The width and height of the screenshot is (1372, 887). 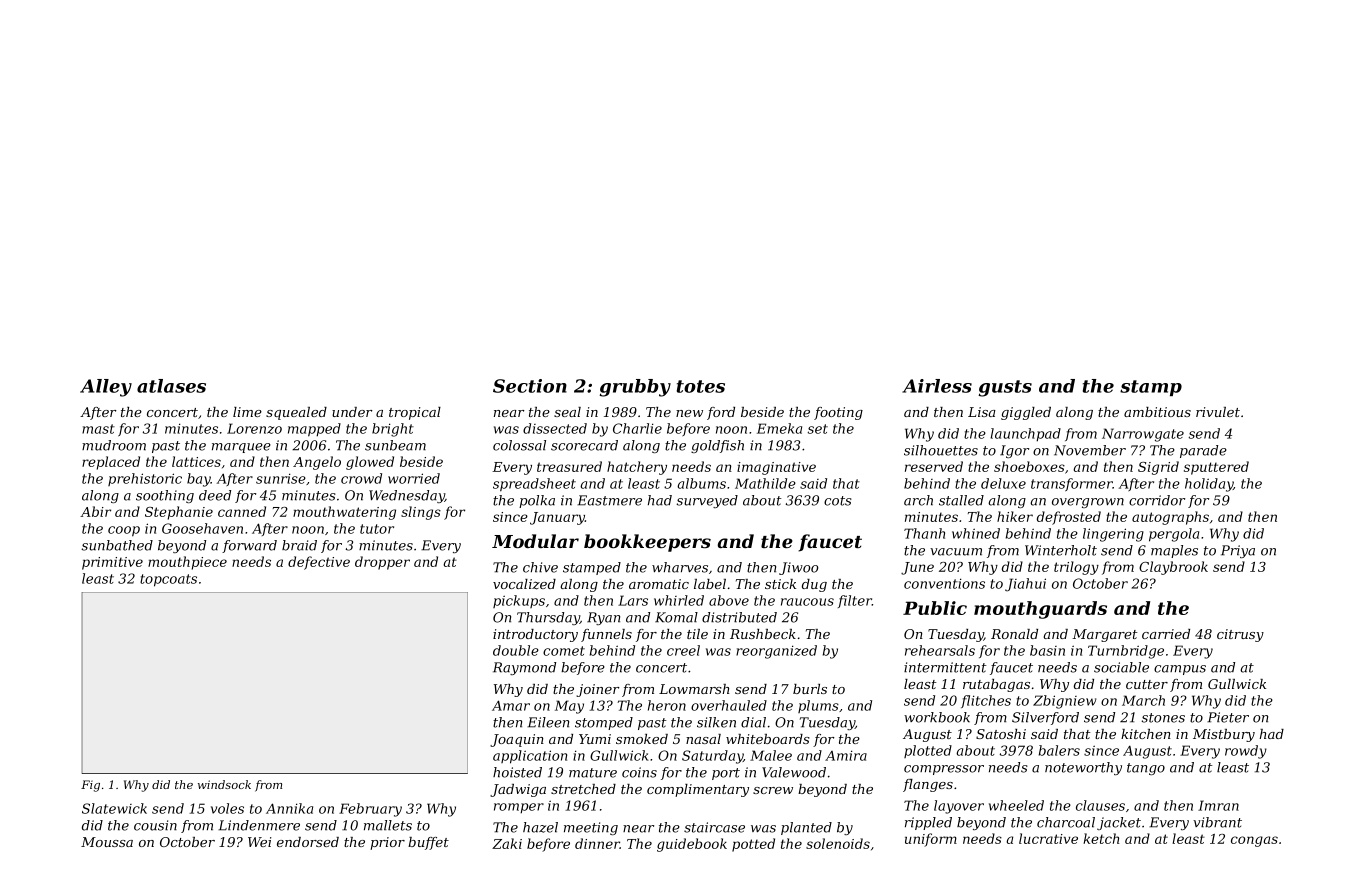 What do you see at coordinates (798, 568) in the screenshot?
I see `Jiwoo` at bounding box center [798, 568].
